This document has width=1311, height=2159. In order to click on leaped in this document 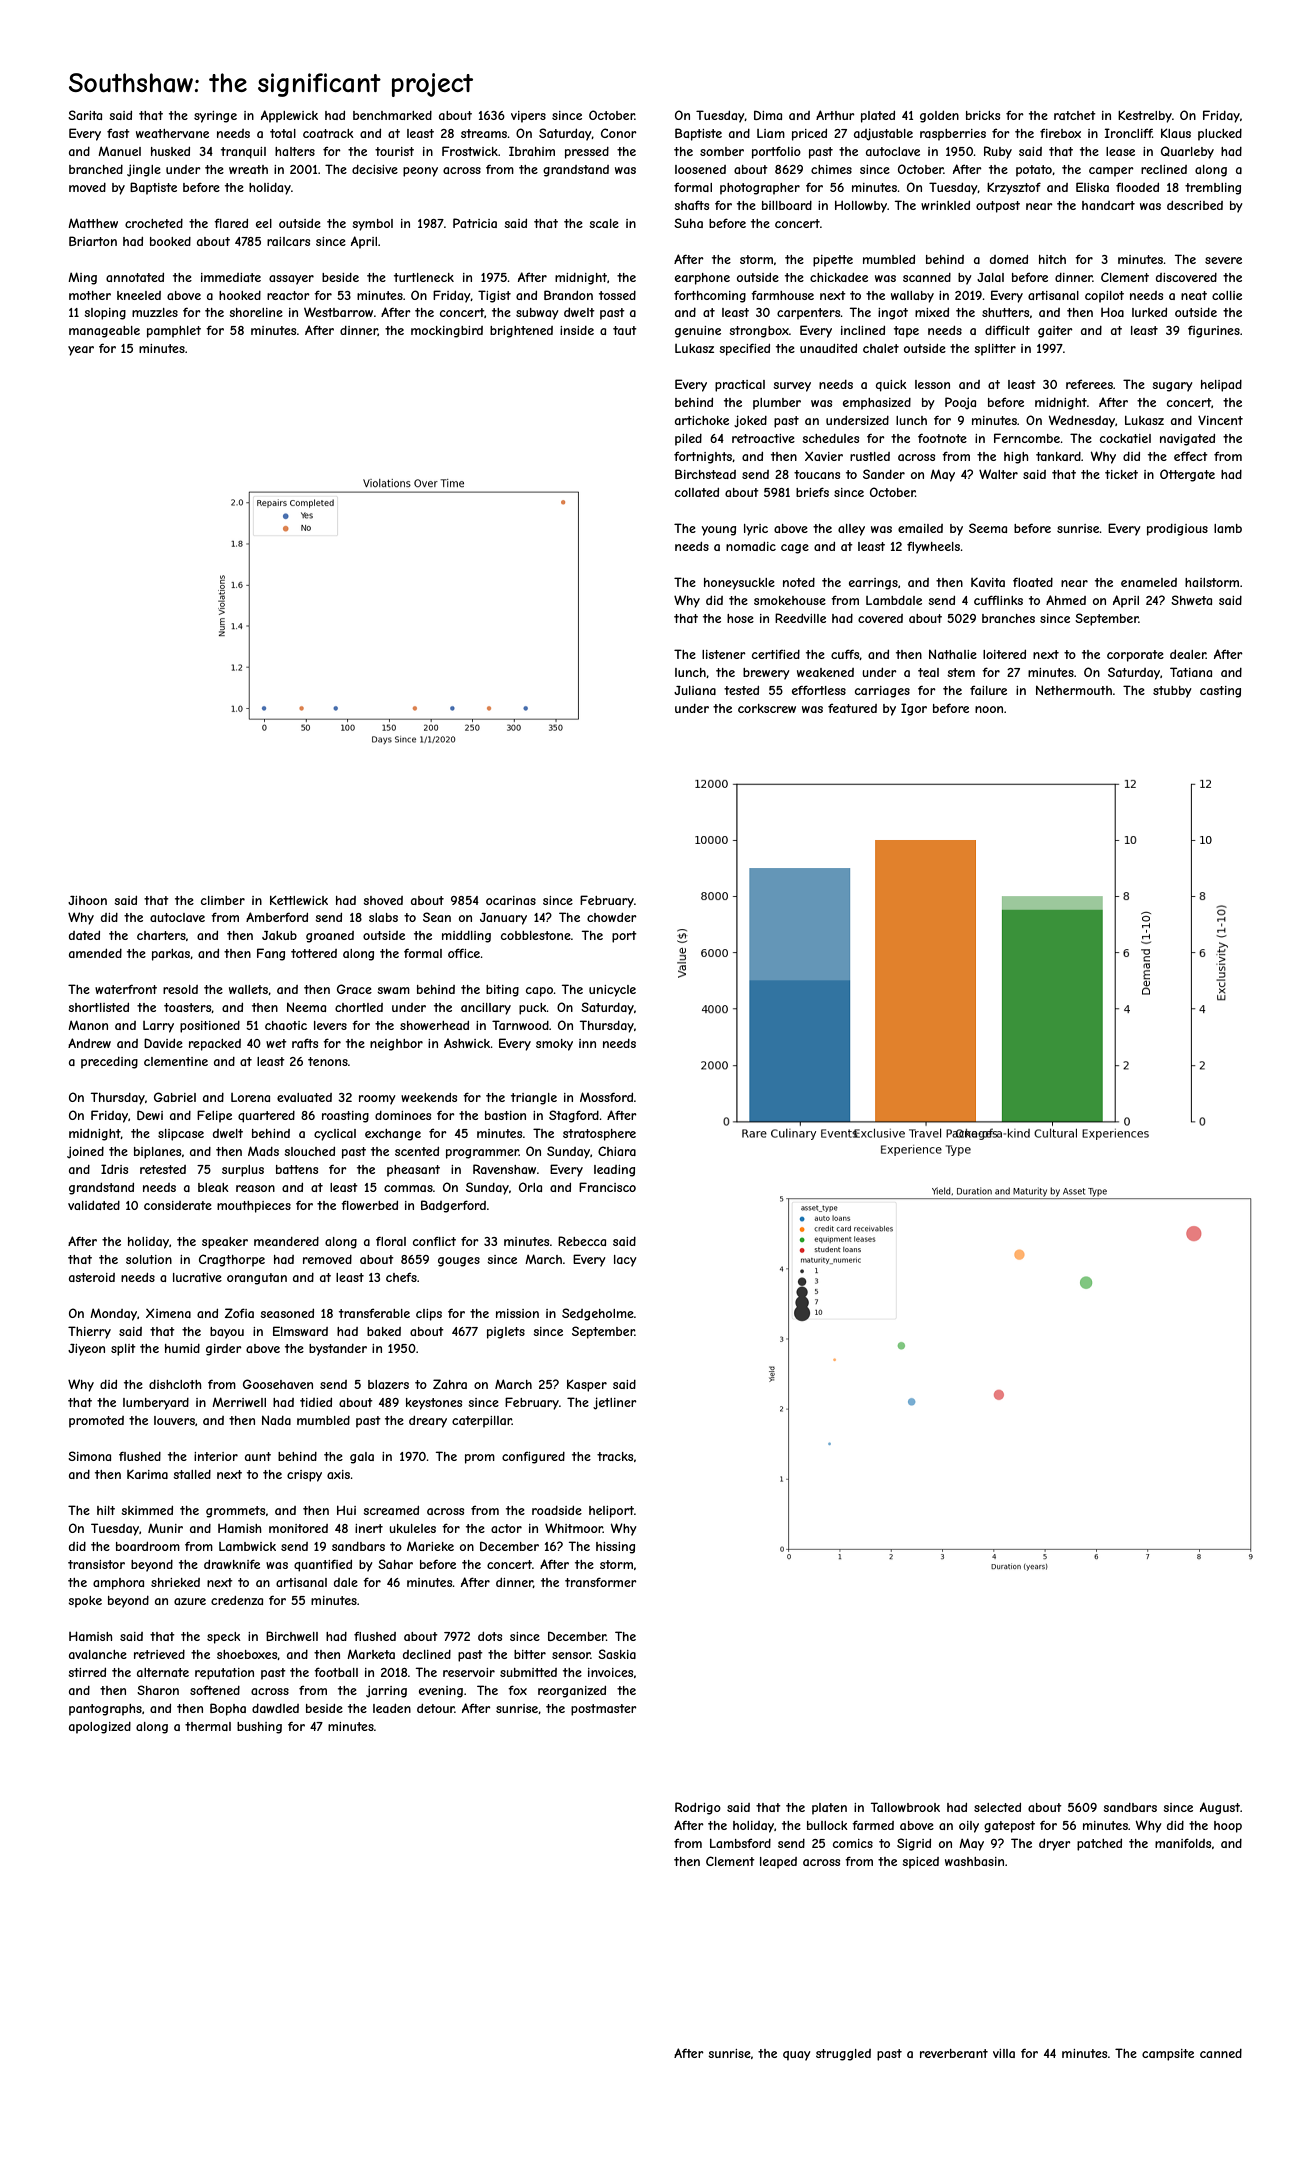, I will do `click(778, 1863)`.
